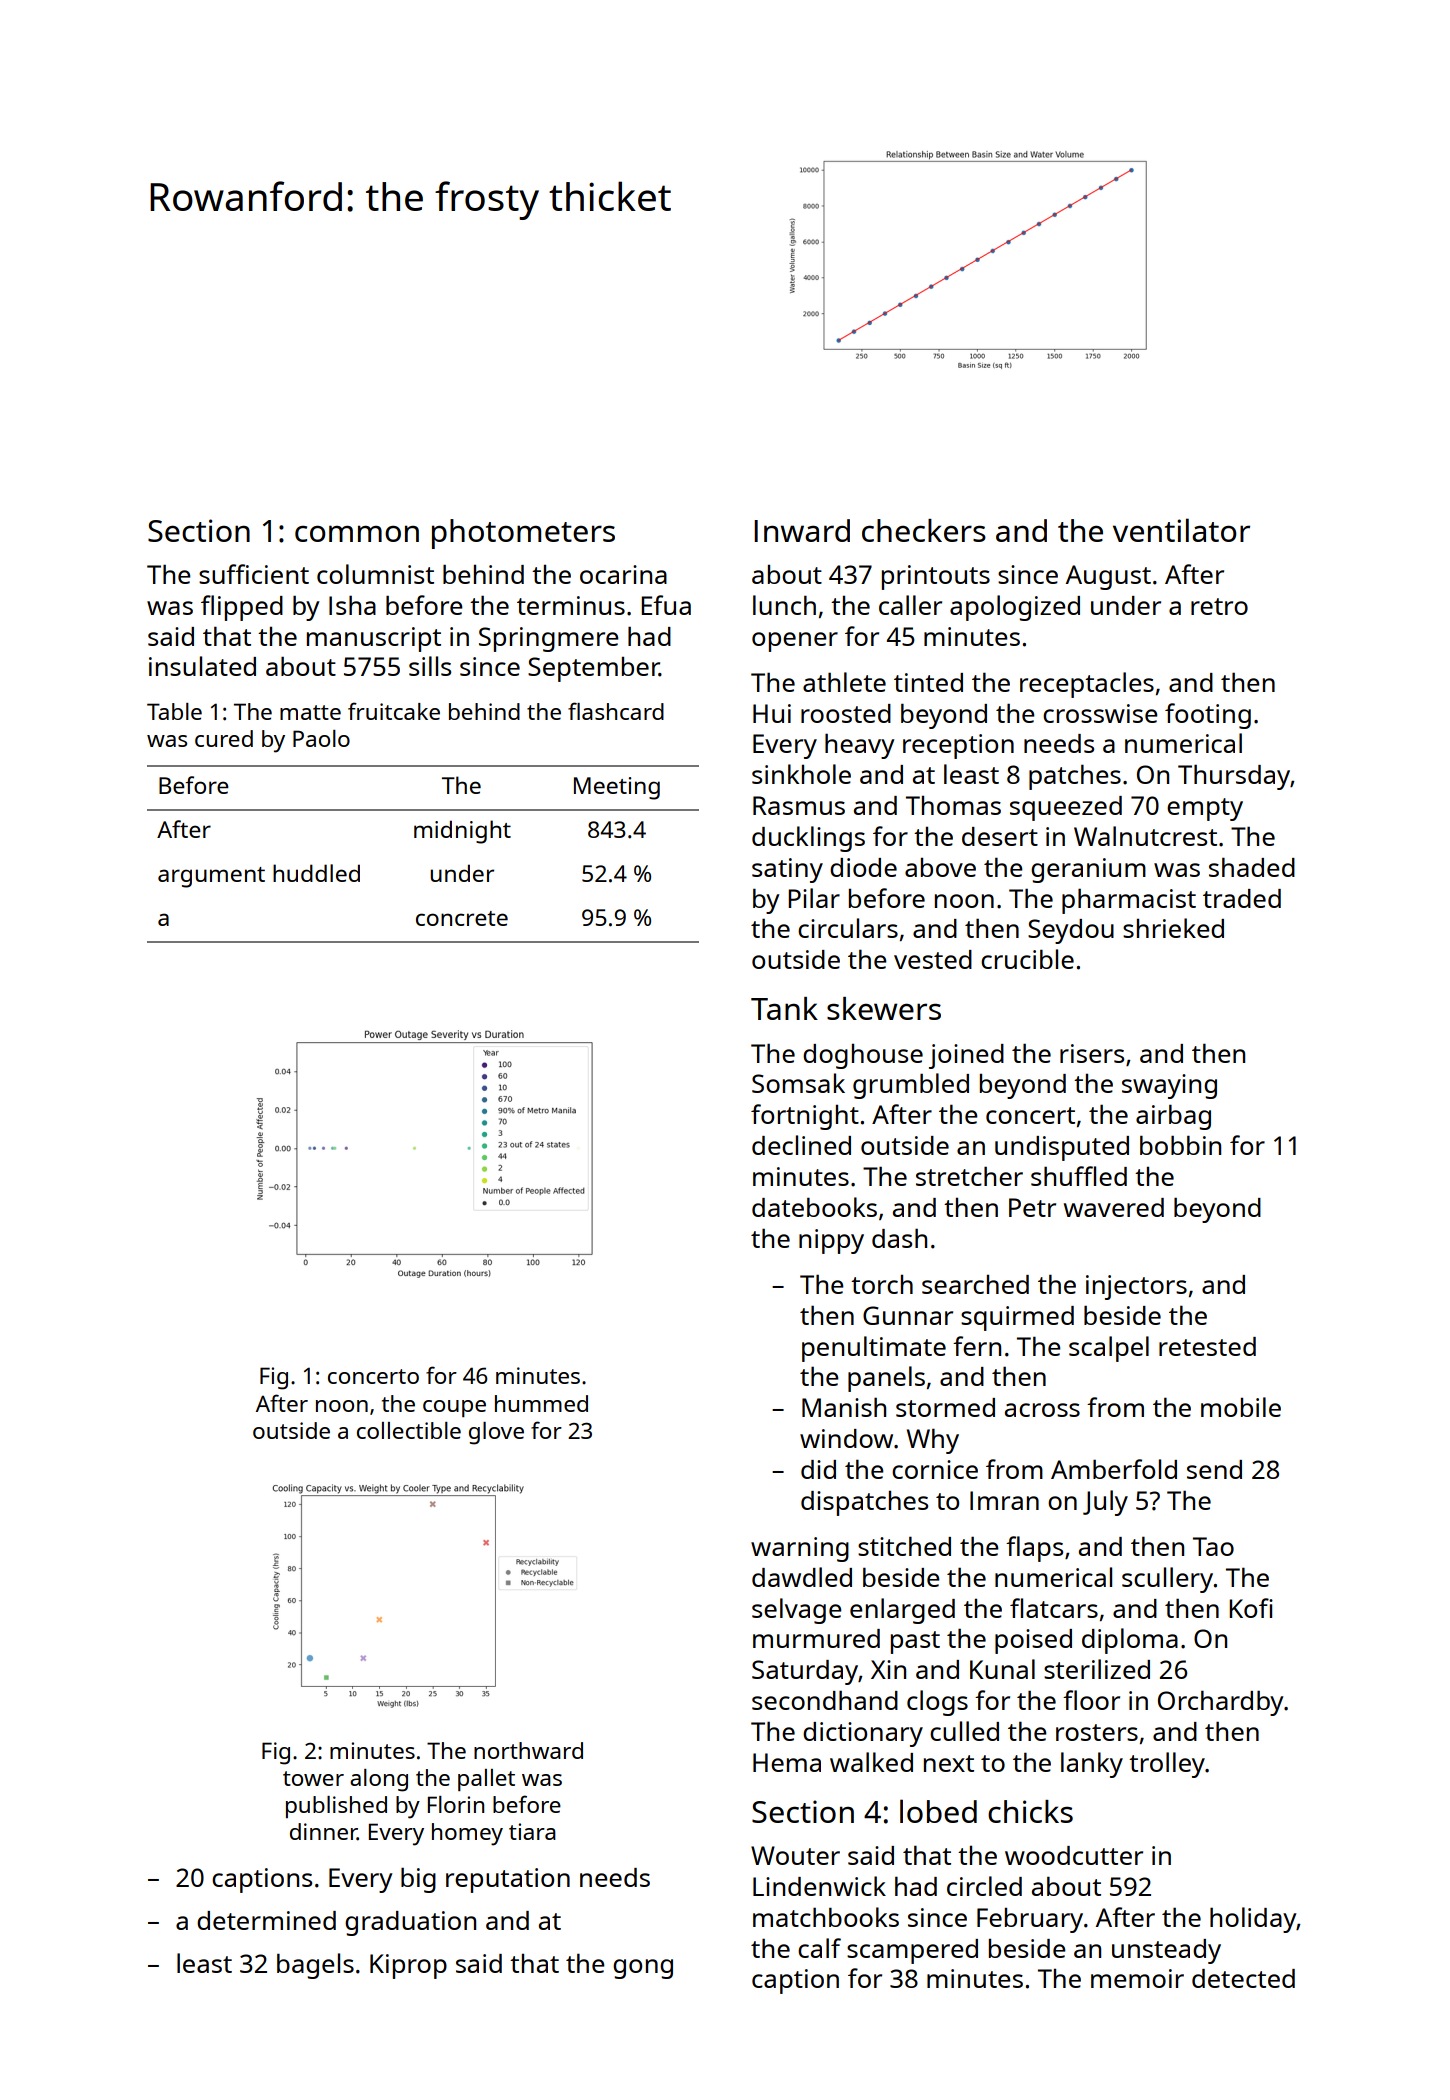 This page has width=1450, height=2100. Describe the element at coordinates (1114, 1469) in the page. I see `Amberfold` at that location.
